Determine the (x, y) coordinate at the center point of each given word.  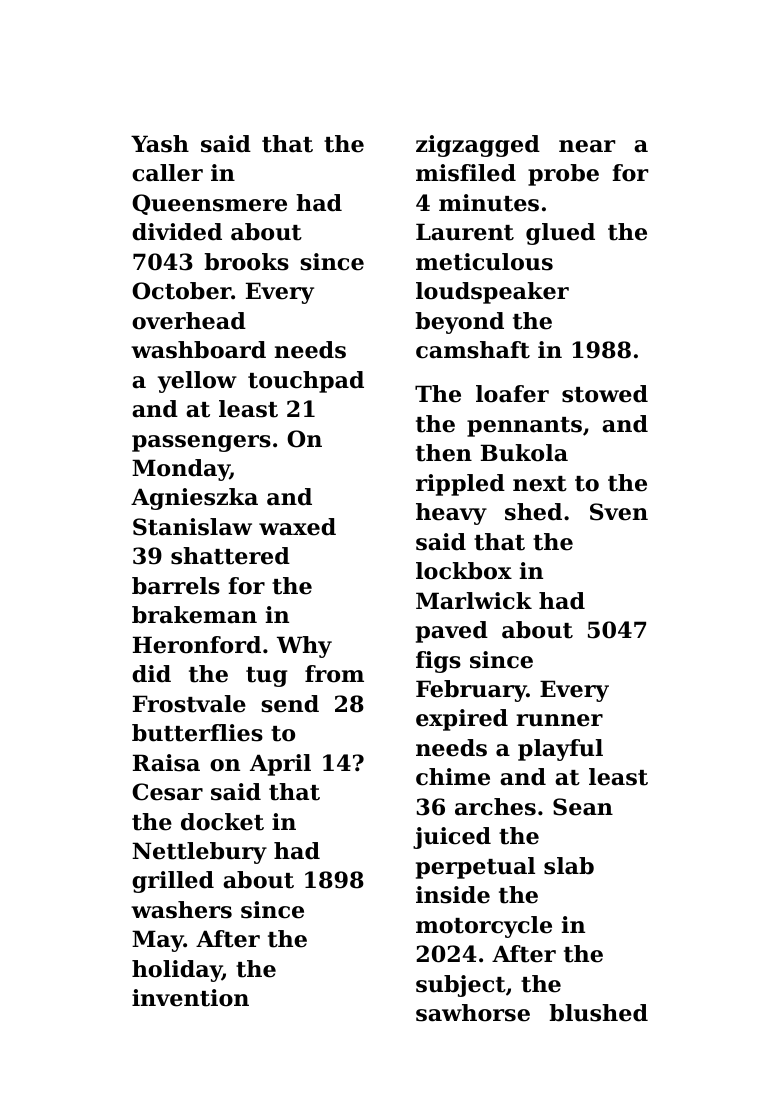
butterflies (197, 733)
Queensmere (209, 204)
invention (190, 998)
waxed (297, 527)
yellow (197, 382)
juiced (452, 838)
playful (560, 750)
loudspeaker (492, 293)
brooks (246, 262)
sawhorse (473, 1013)
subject (461, 986)
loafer (512, 394)
